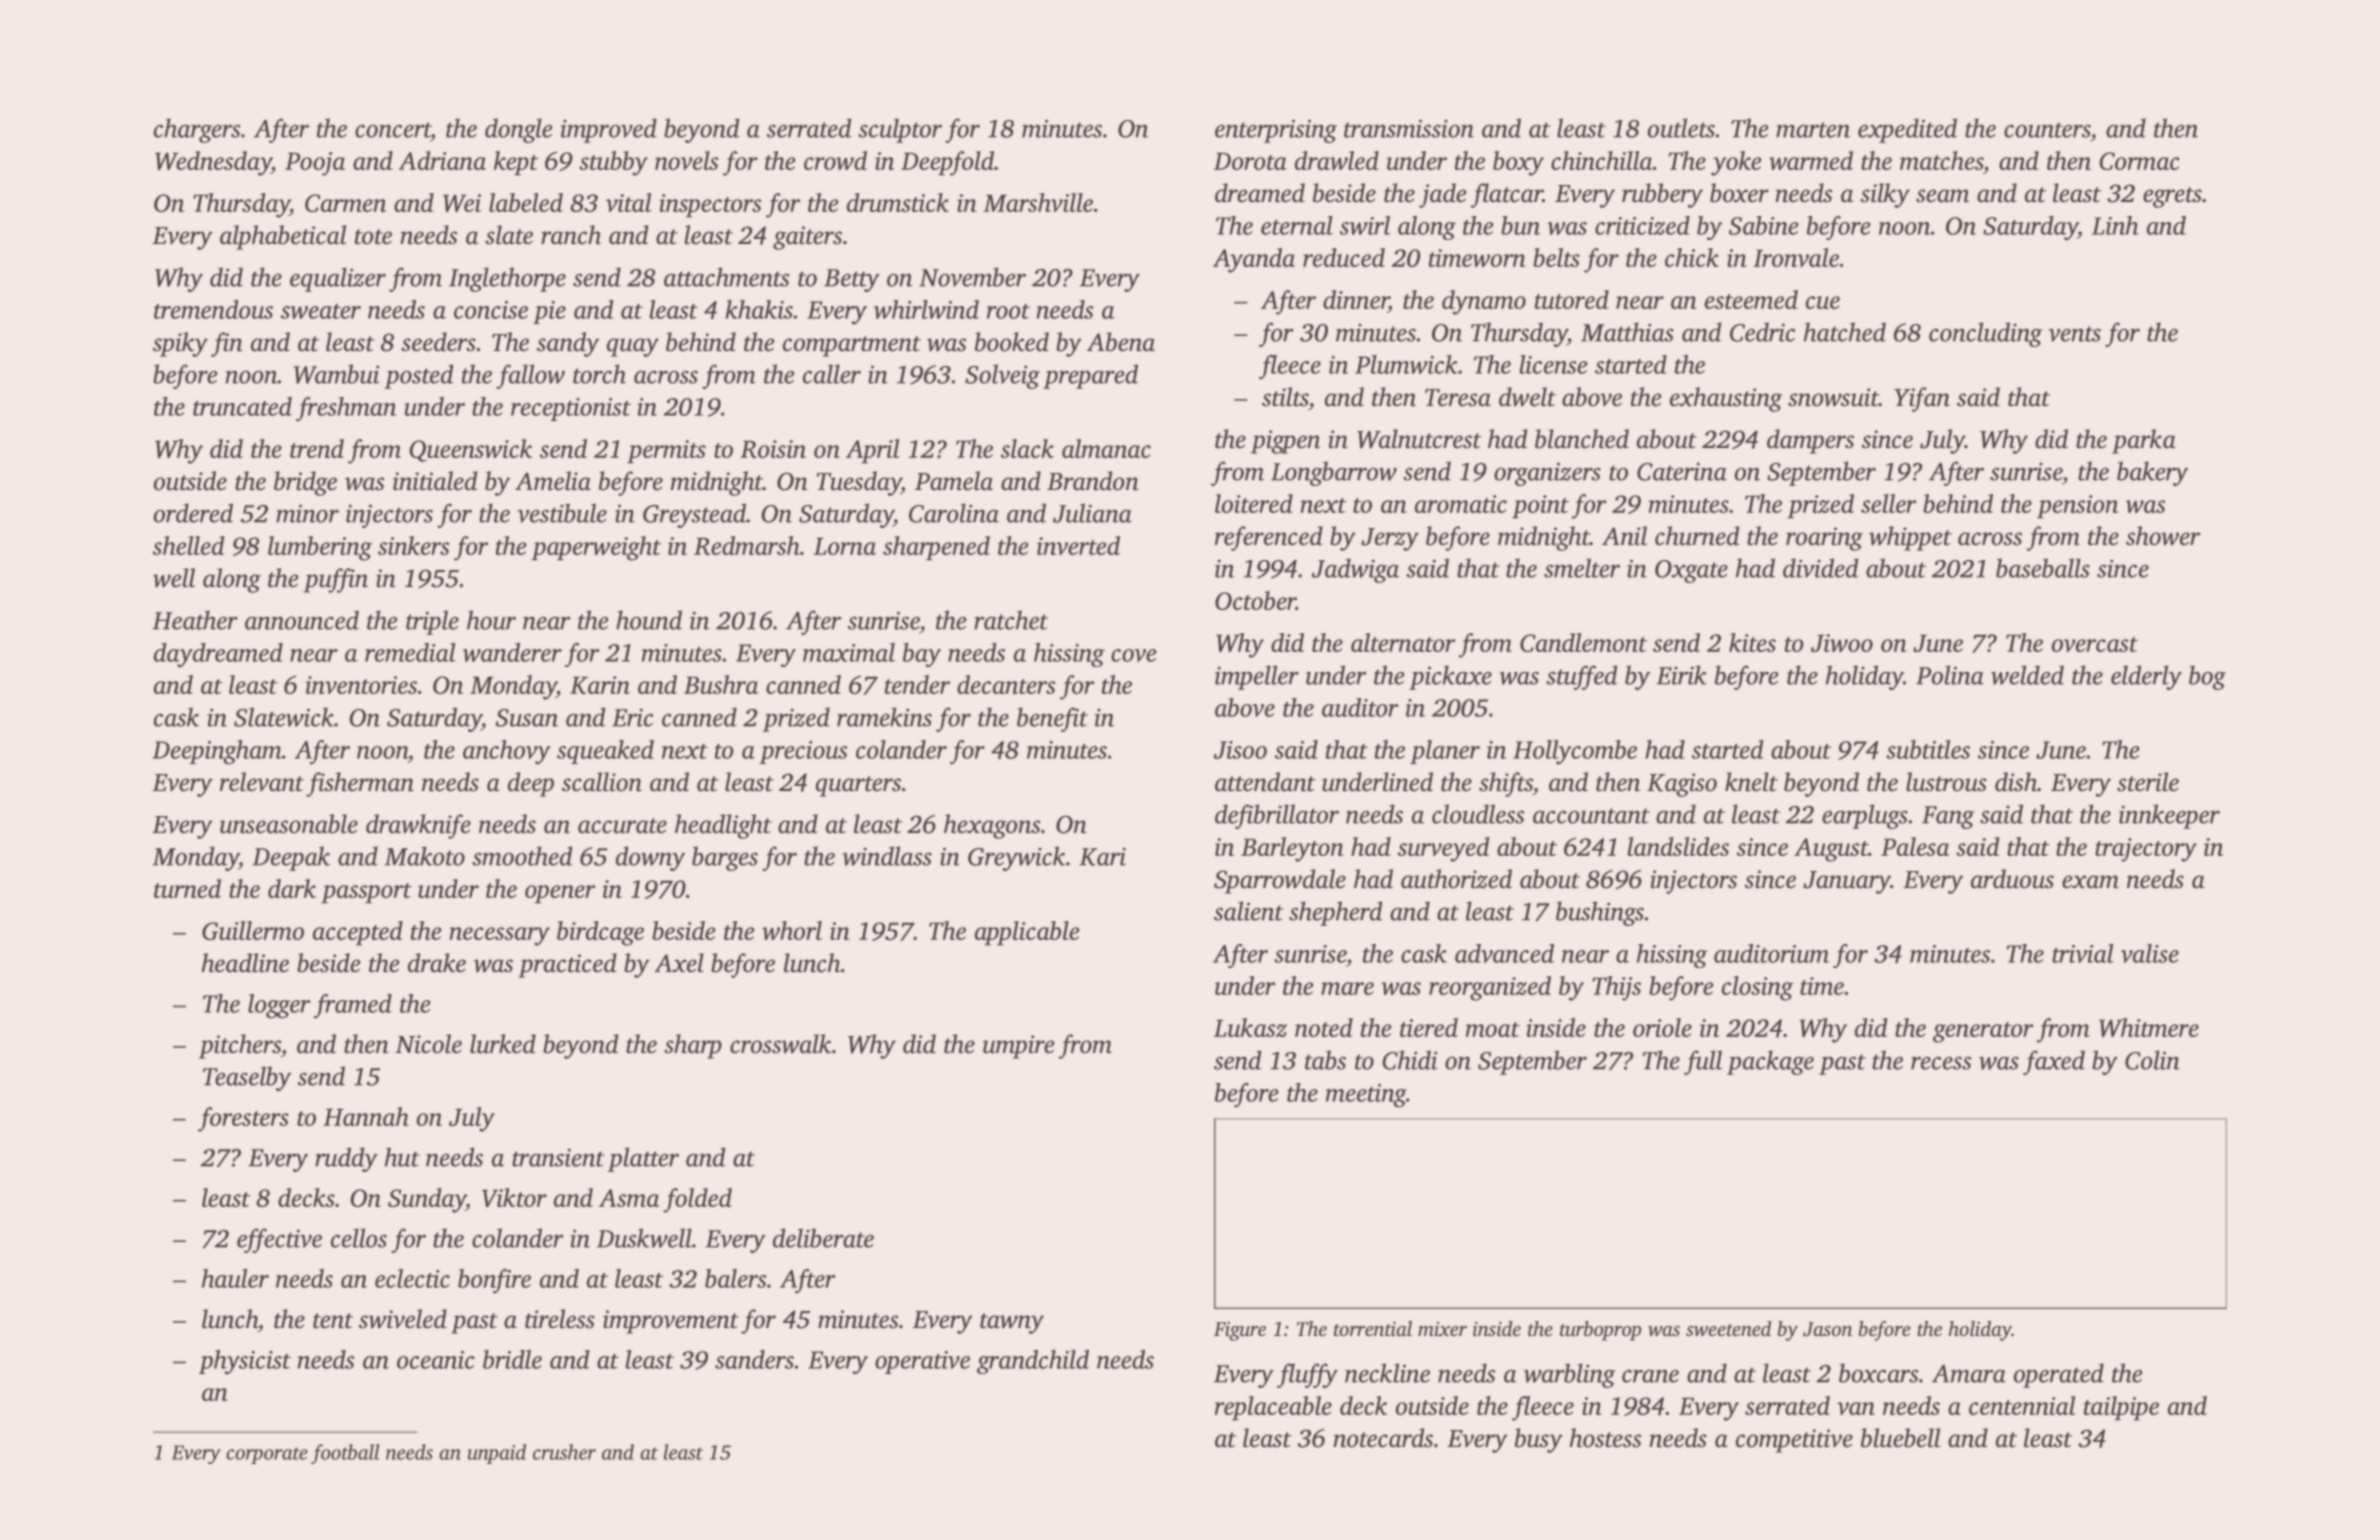  Describe the element at coordinates (187, 888) in the page. I see `turned` at that location.
